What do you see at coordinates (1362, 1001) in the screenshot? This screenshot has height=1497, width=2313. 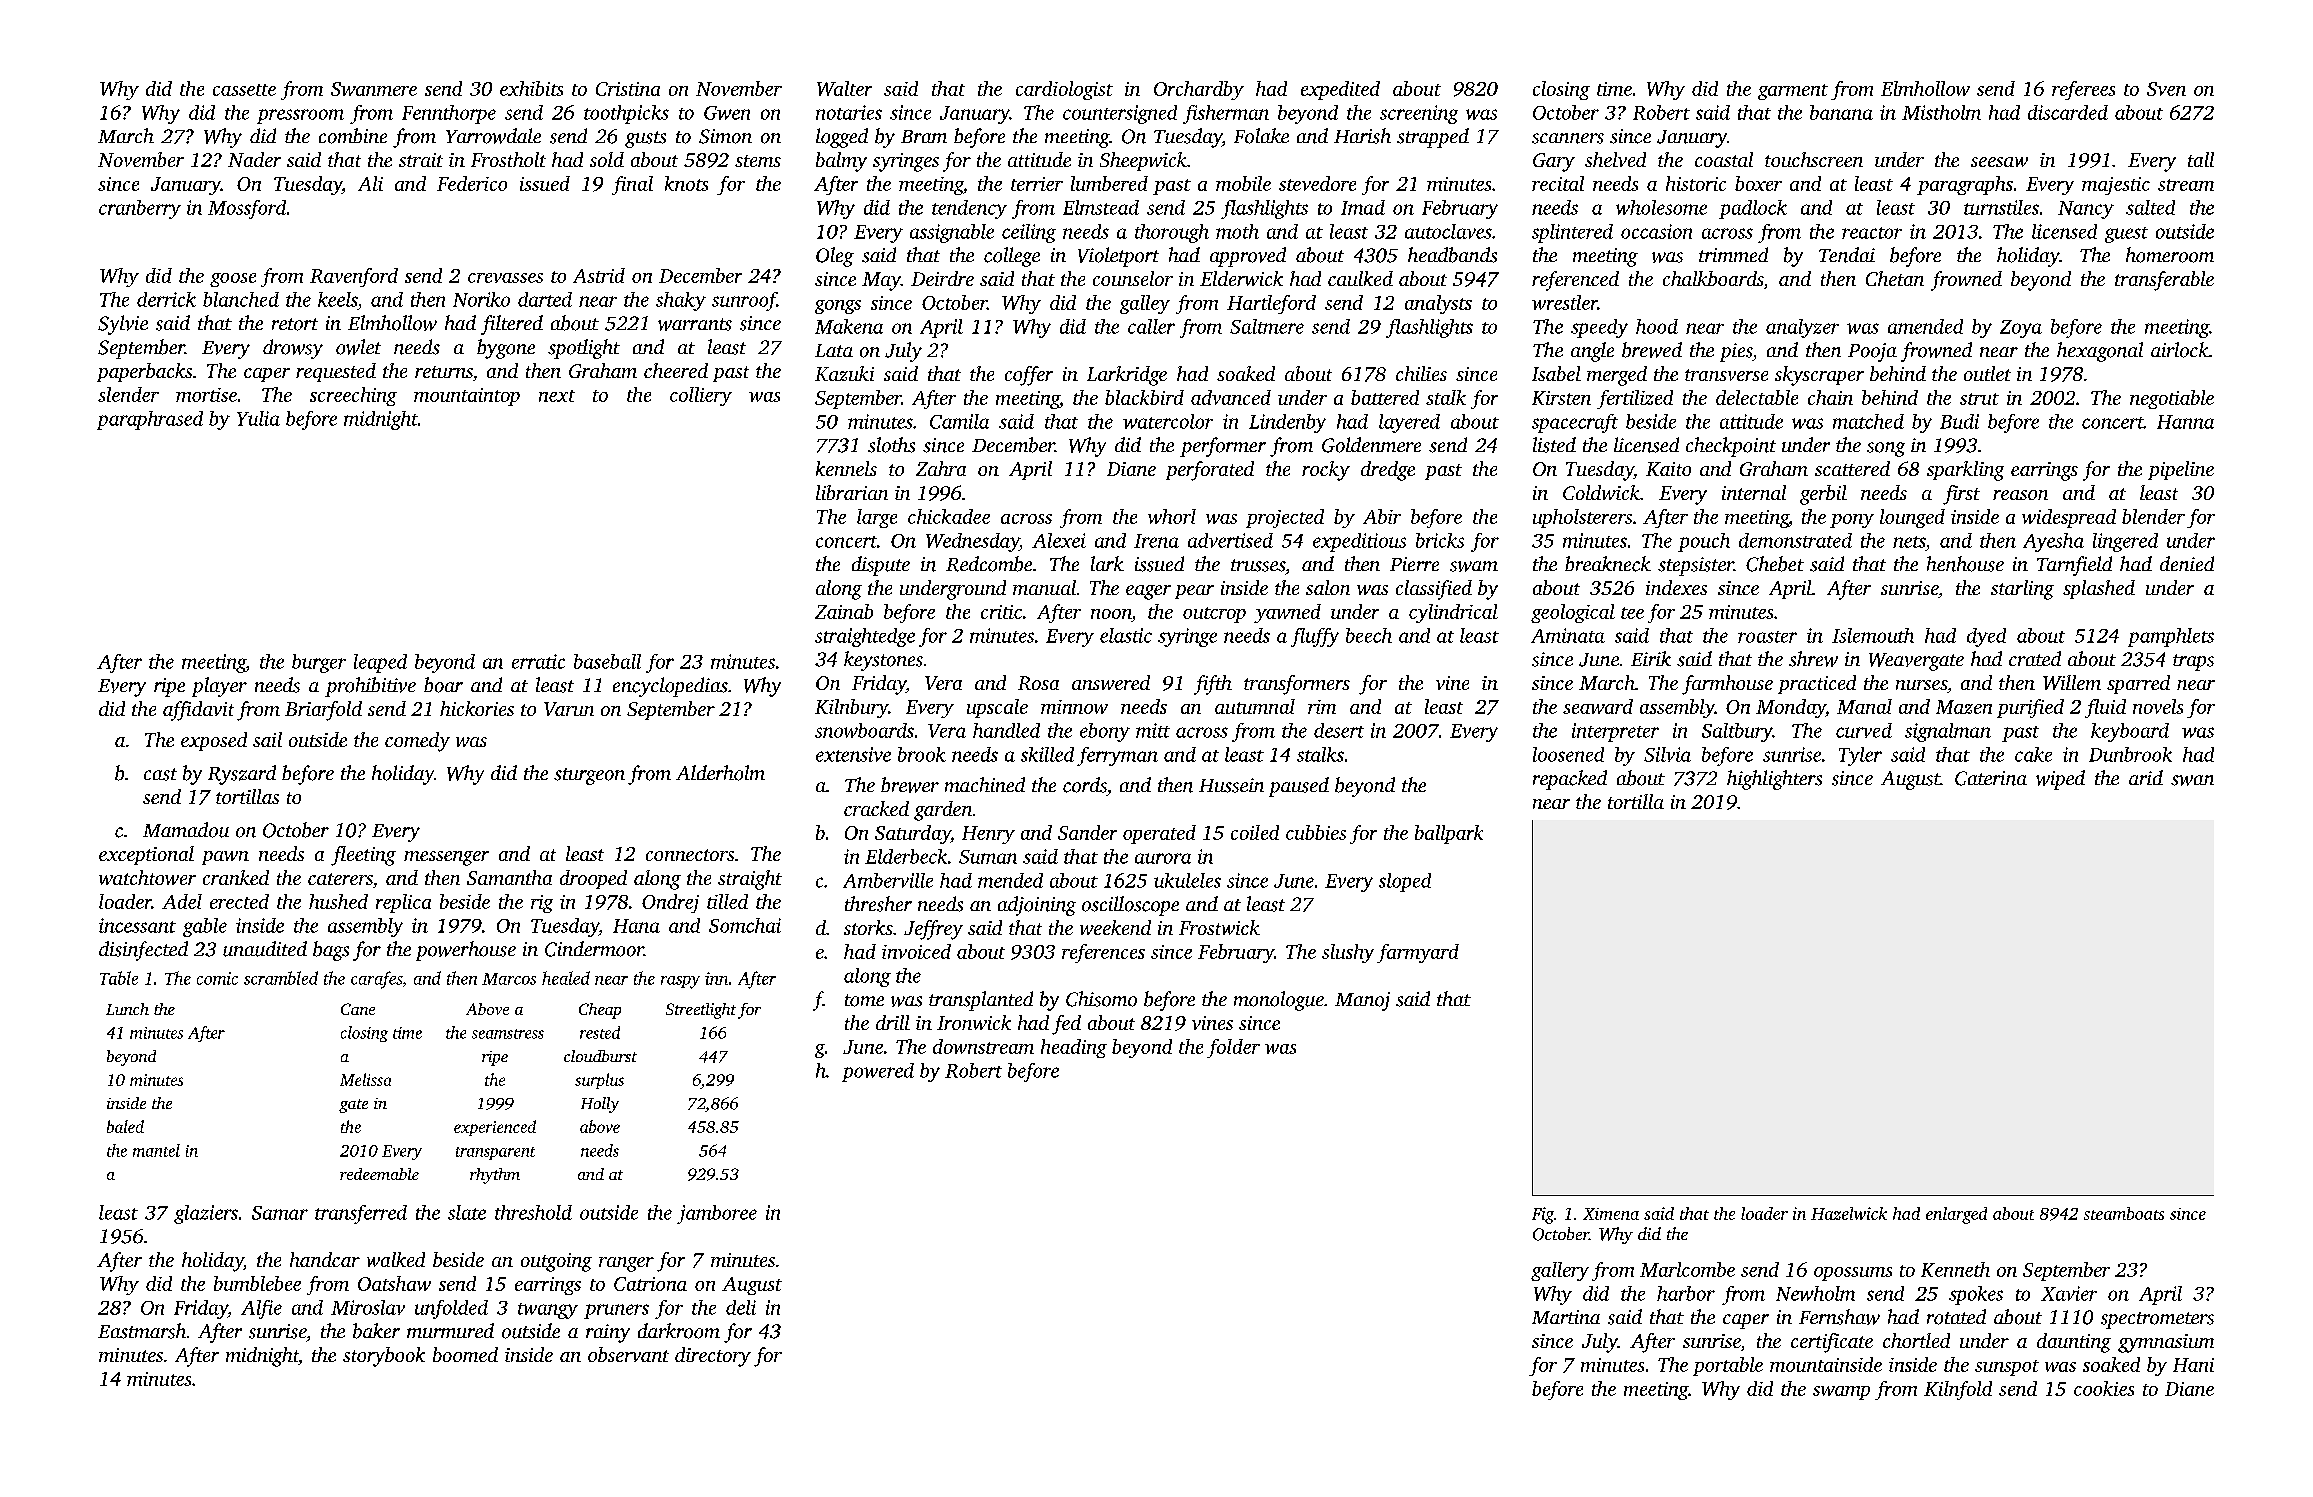 I see `Manoj` at bounding box center [1362, 1001].
